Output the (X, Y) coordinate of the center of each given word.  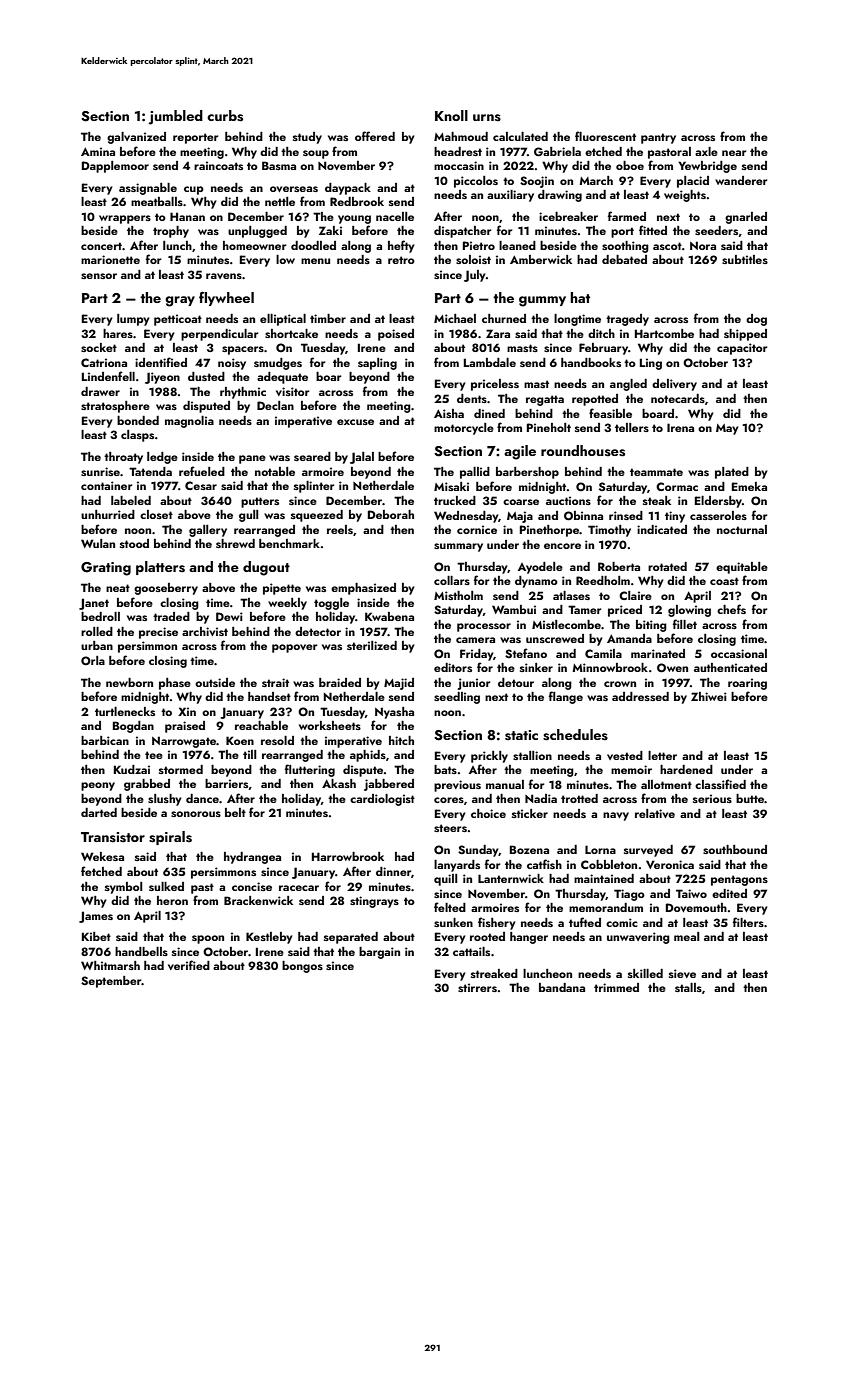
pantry (658, 138)
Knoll (451, 115)
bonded (138, 420)
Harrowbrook (348, 856)
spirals (170, 838)
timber (328, 318)
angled (628, 385)
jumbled (176, 117)
